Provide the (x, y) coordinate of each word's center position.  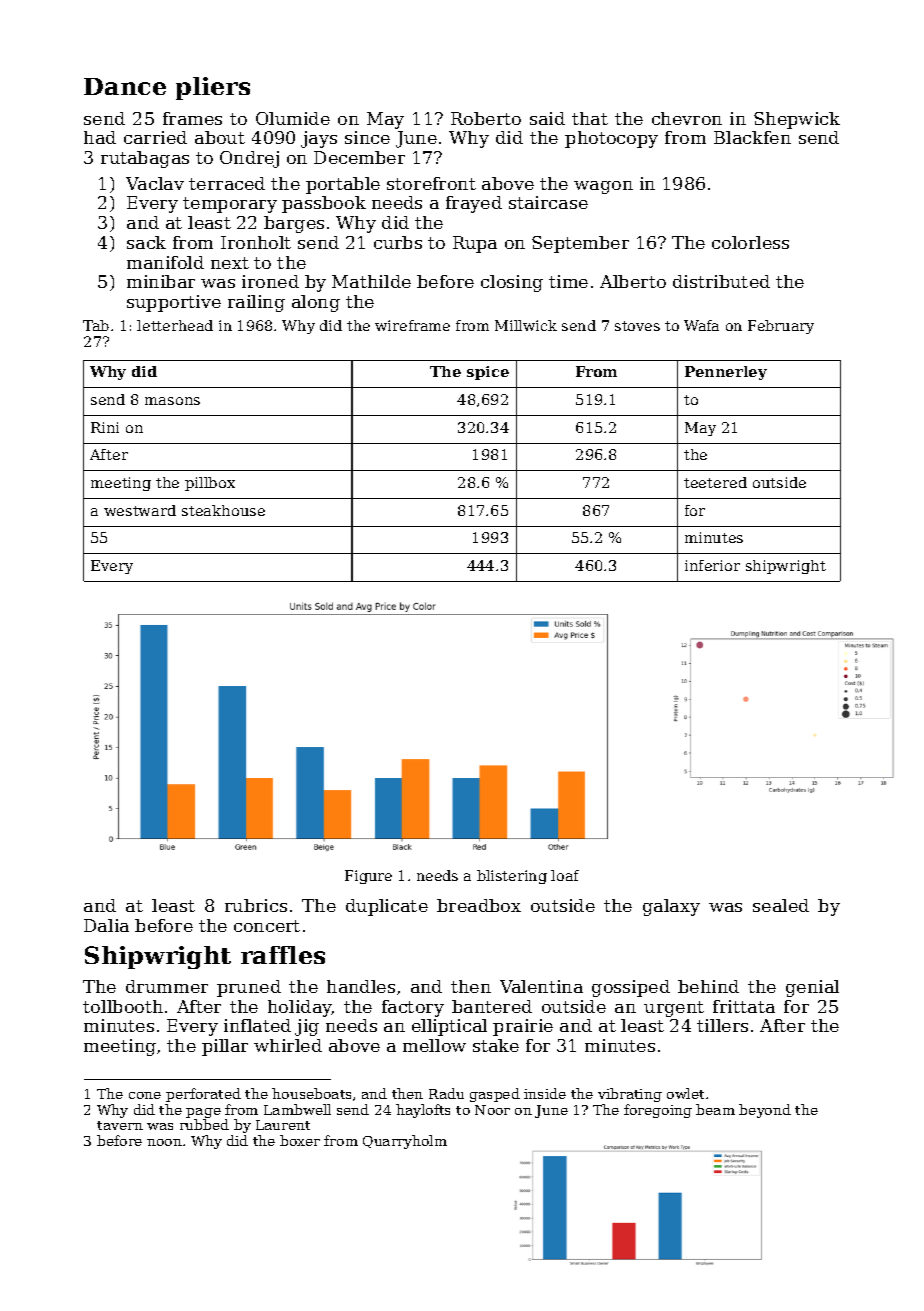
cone (145, 1095)
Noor (492, 1110)
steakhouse (223, 510)
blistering (512, 877)
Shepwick (797, 120)
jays (319, 139)
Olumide (293, 118)
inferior (712, 565)
